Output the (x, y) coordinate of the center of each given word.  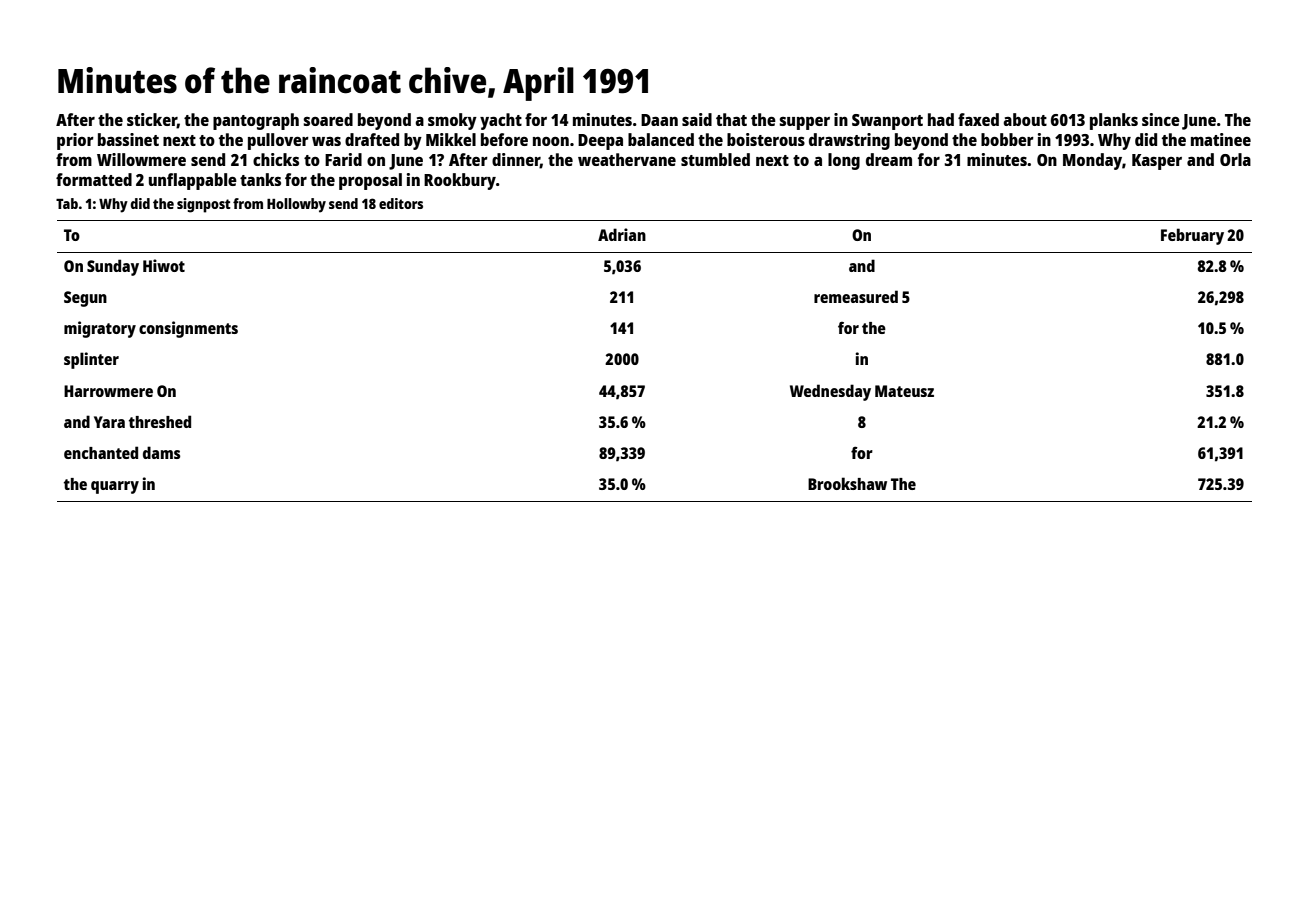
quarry (115, 487)
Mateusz (904, 391)
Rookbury (460, 181)
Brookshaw (847, 483)
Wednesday (830, 392)
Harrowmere (108, 391)
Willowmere (141, 159)
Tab (67, 203)
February (1192, 236)
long (844, 161)
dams (161, 452)
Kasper (1157, 162)
